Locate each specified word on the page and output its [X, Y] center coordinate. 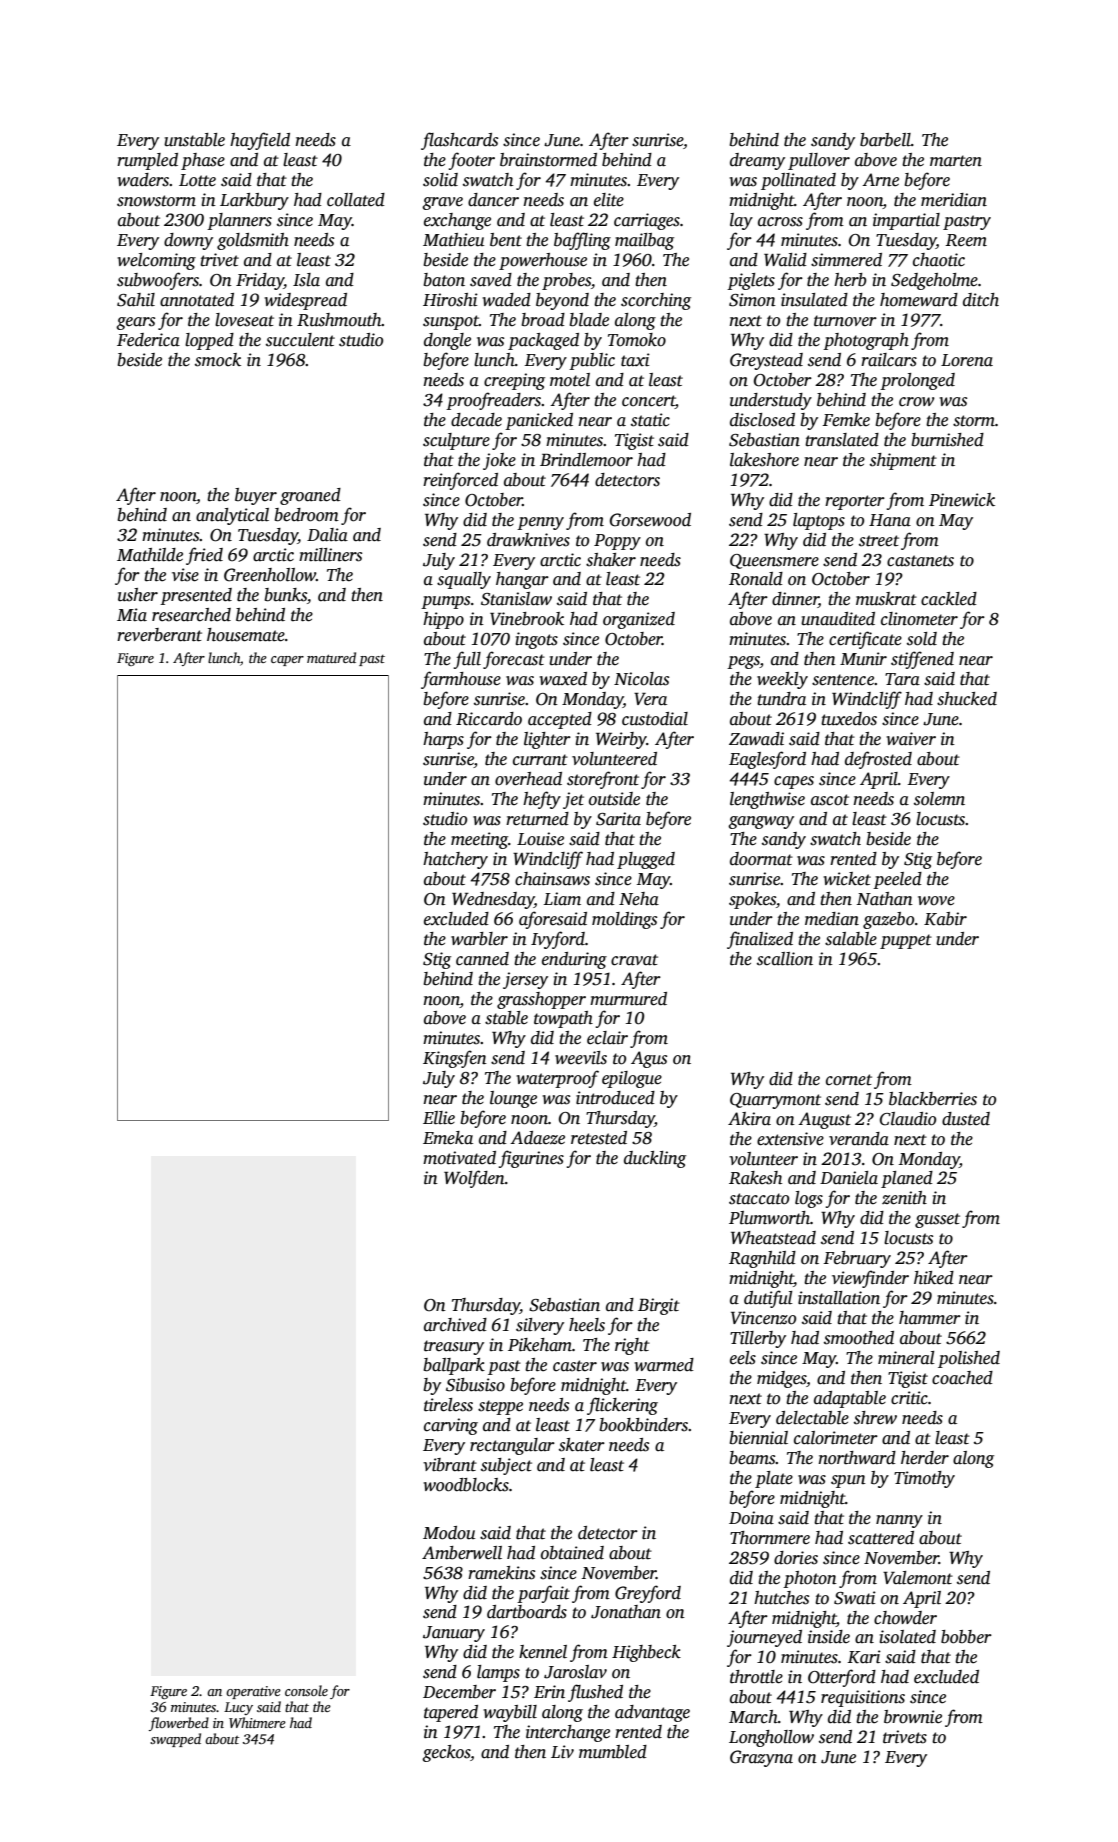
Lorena [967, 360]
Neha [639, 899]
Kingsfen [455, 1059]
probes [566, 281]
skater [582, 1445]
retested [599, 1138]
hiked [934, 1278]
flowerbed [179, 1724]
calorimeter [836, 1438]
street [879, 541]
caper [287, 661]
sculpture [456, 441]
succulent [300, 340]
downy [188, 241]
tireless [448, 1405]
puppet [906, 941]
